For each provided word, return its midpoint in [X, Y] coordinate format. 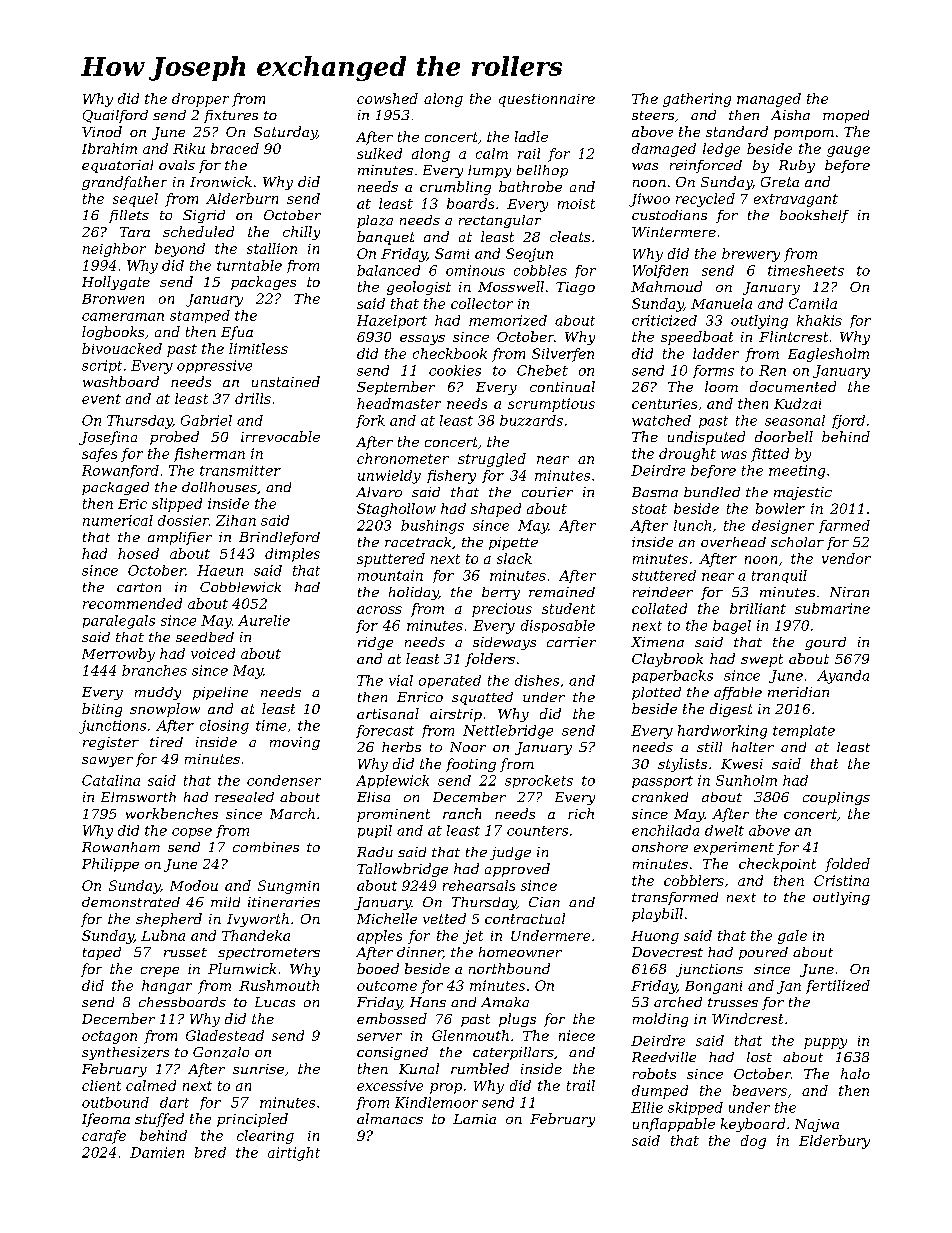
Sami [452, 253]
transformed [675, 898]
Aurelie [264, 620]
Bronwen [113, 299]
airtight [294, 1154]
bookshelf [814, 216]
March [292, 813]
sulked [379, 153]
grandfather [124, 183]
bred [210, 1152]
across [379, 610]
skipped [695, 1108]
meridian [798, 692]
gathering [697, 100]
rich [581, 813]
